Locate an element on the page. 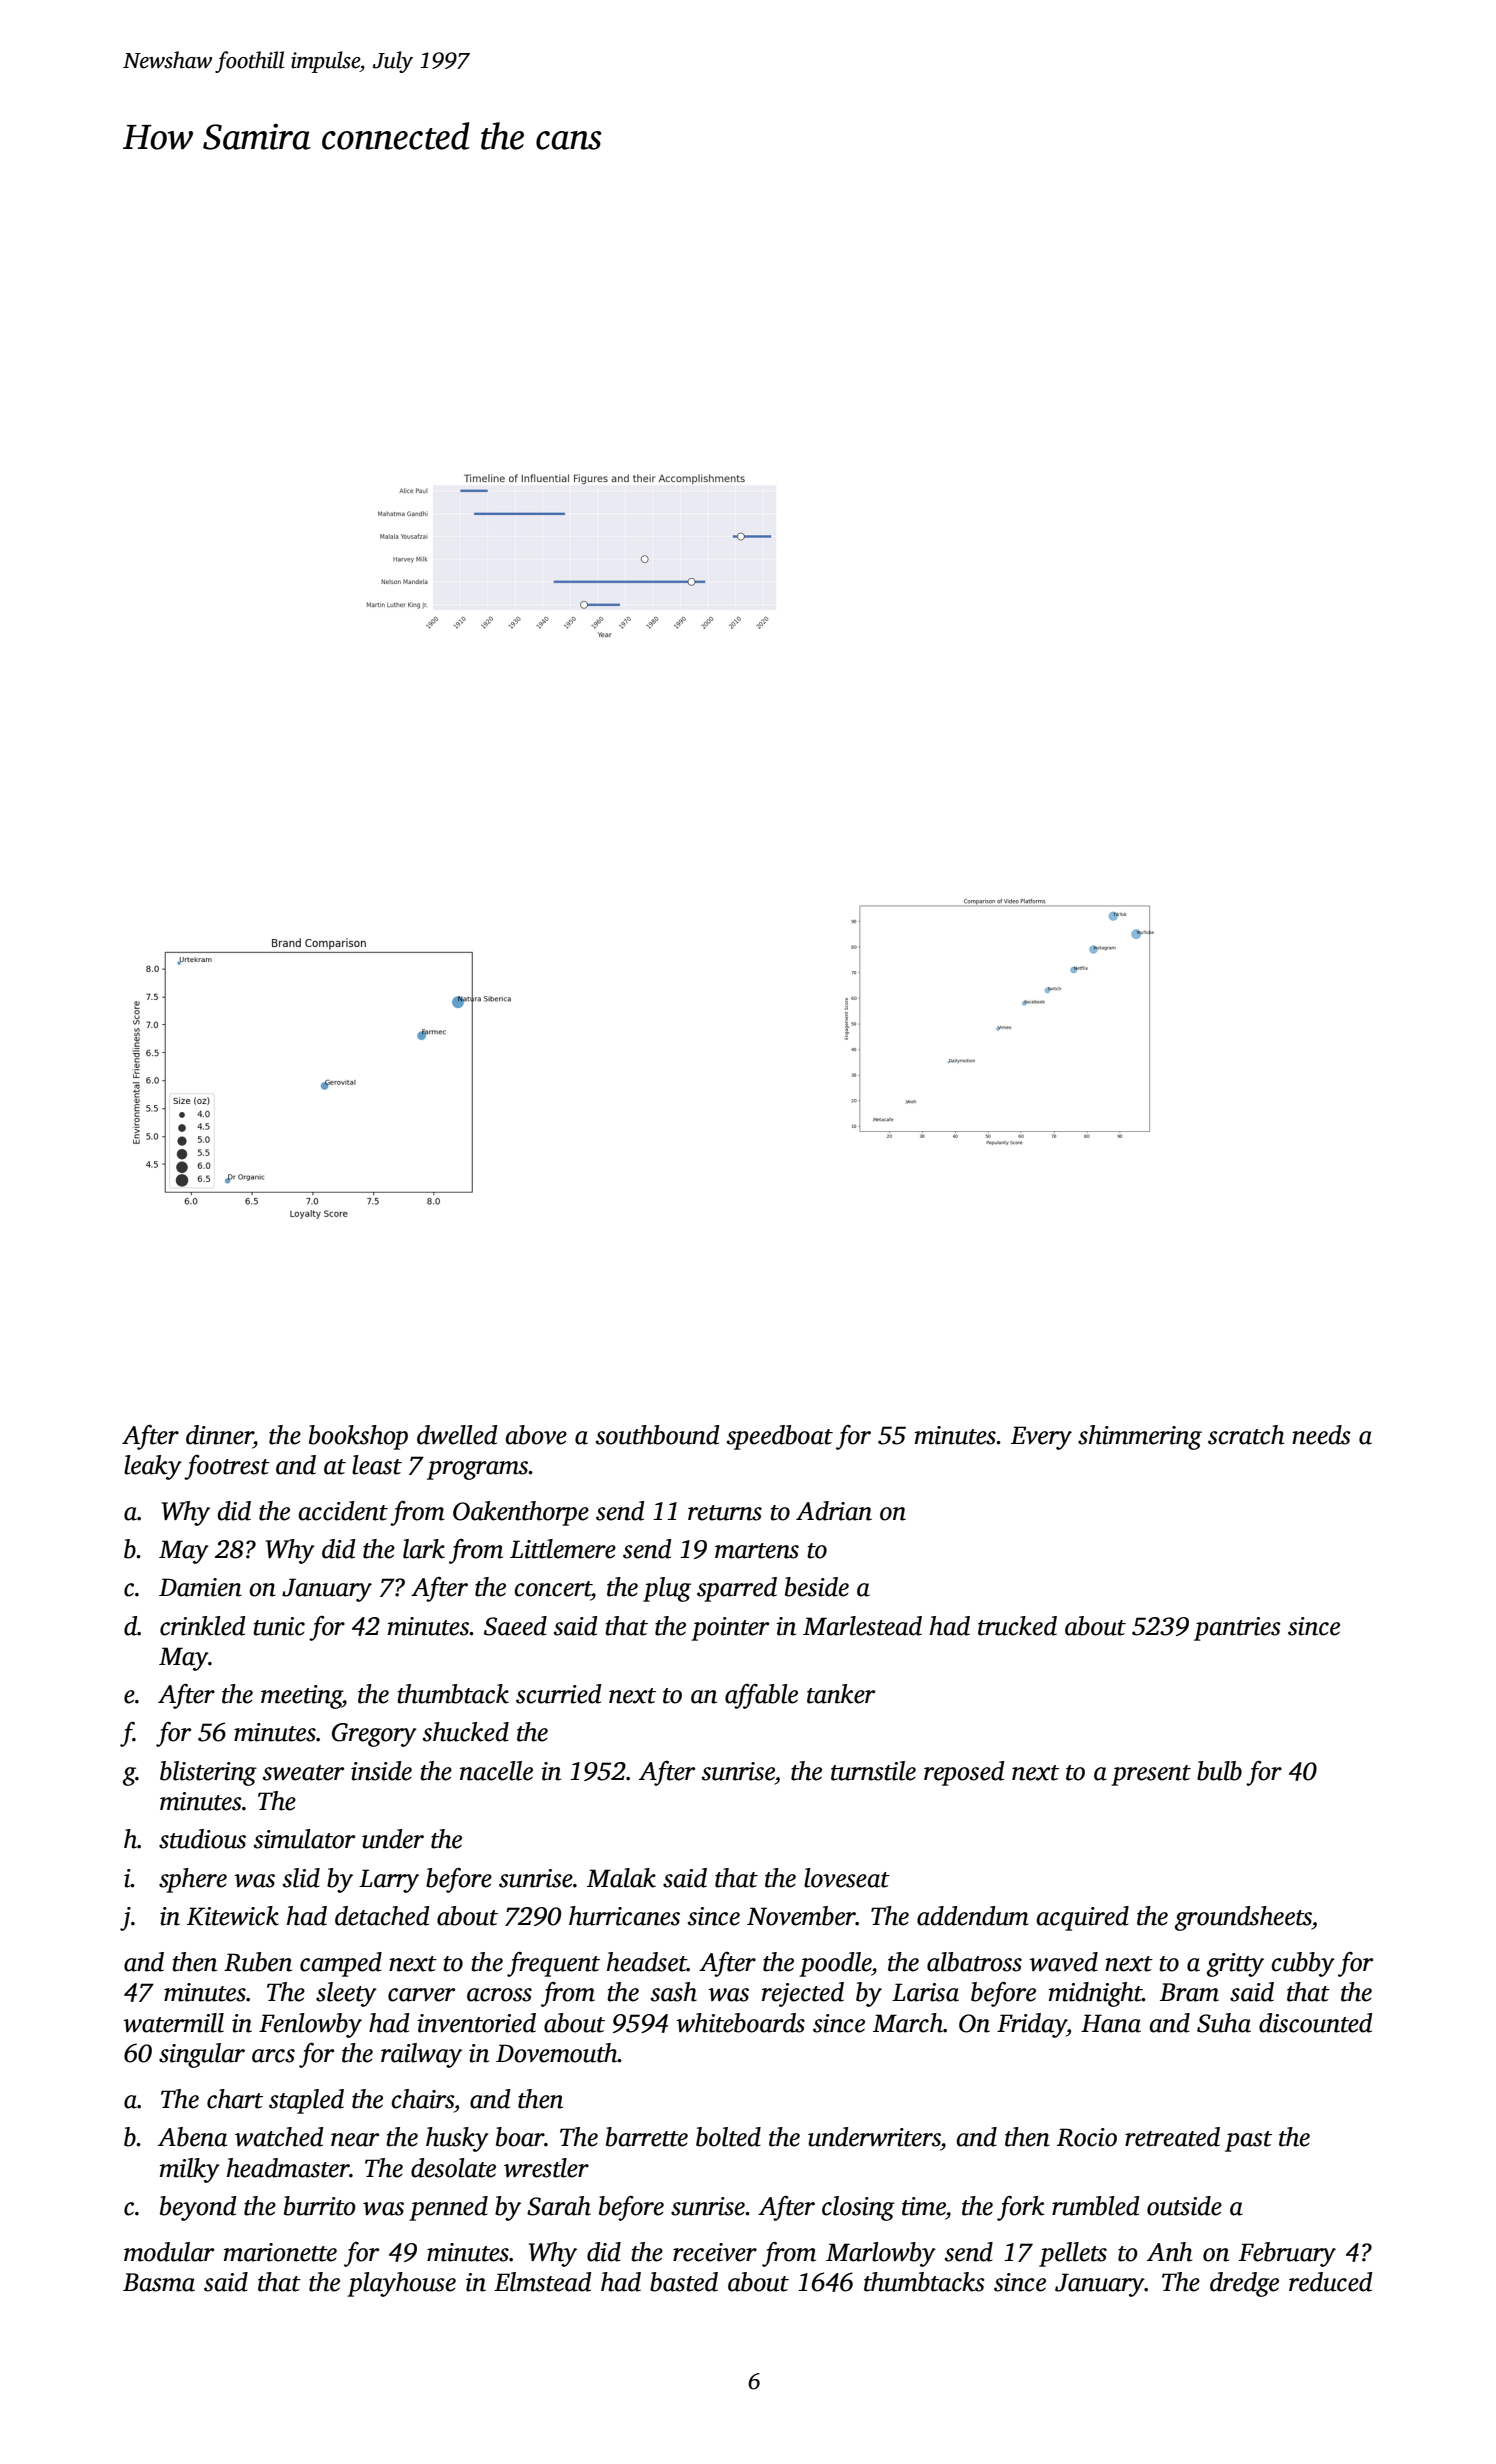  accident is located at coordinates (343, 1511).
